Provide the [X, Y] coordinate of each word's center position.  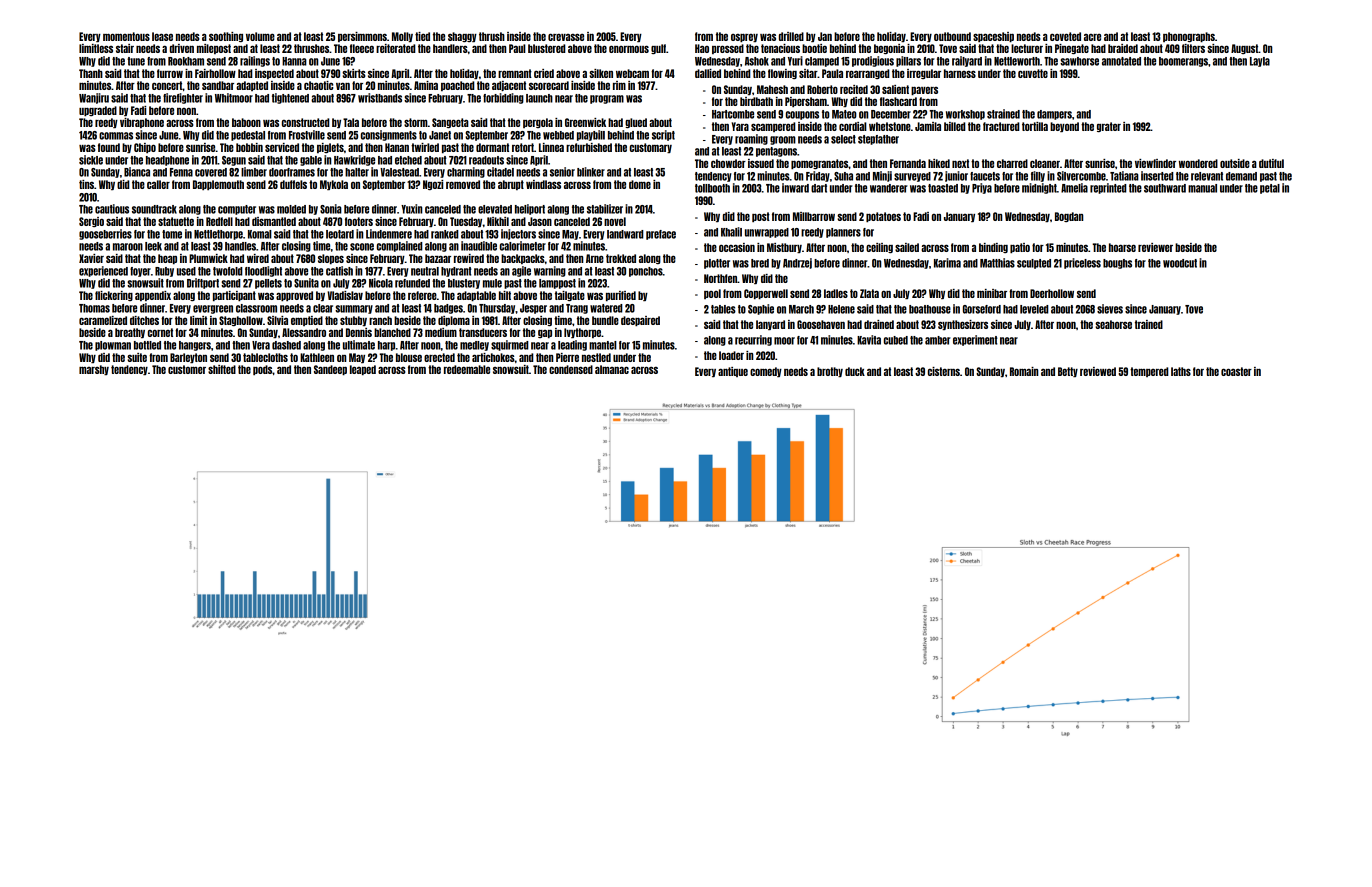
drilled [791, 36]
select [843, 139]
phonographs [1189, 37]
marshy [94, 370]
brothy [830, 372]
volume [260, 36]
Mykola [334, 185]
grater [1109, 127]
